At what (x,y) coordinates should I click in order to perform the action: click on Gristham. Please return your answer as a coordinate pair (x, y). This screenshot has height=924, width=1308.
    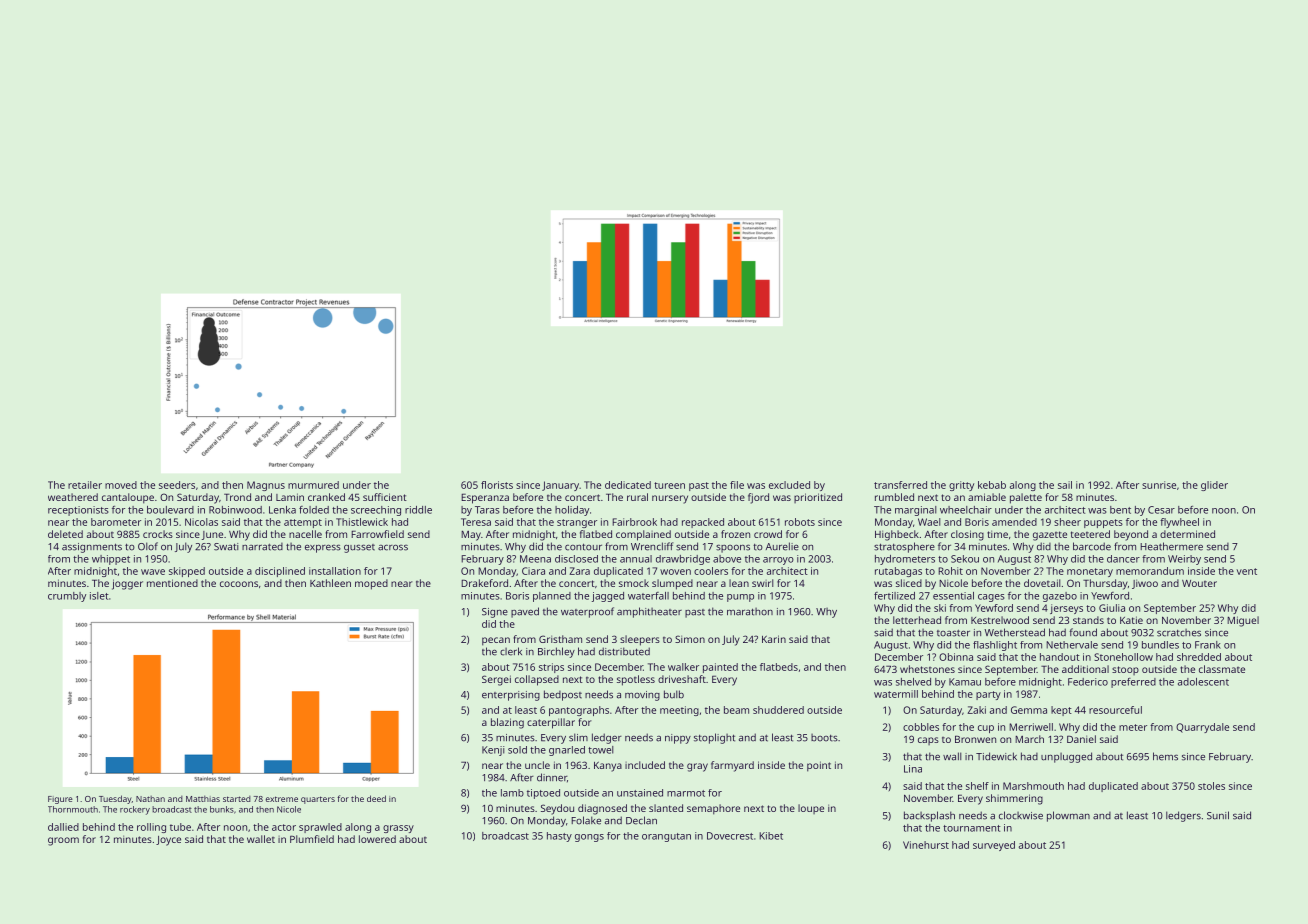
    Looking at the image, I should click on (560, 639).
